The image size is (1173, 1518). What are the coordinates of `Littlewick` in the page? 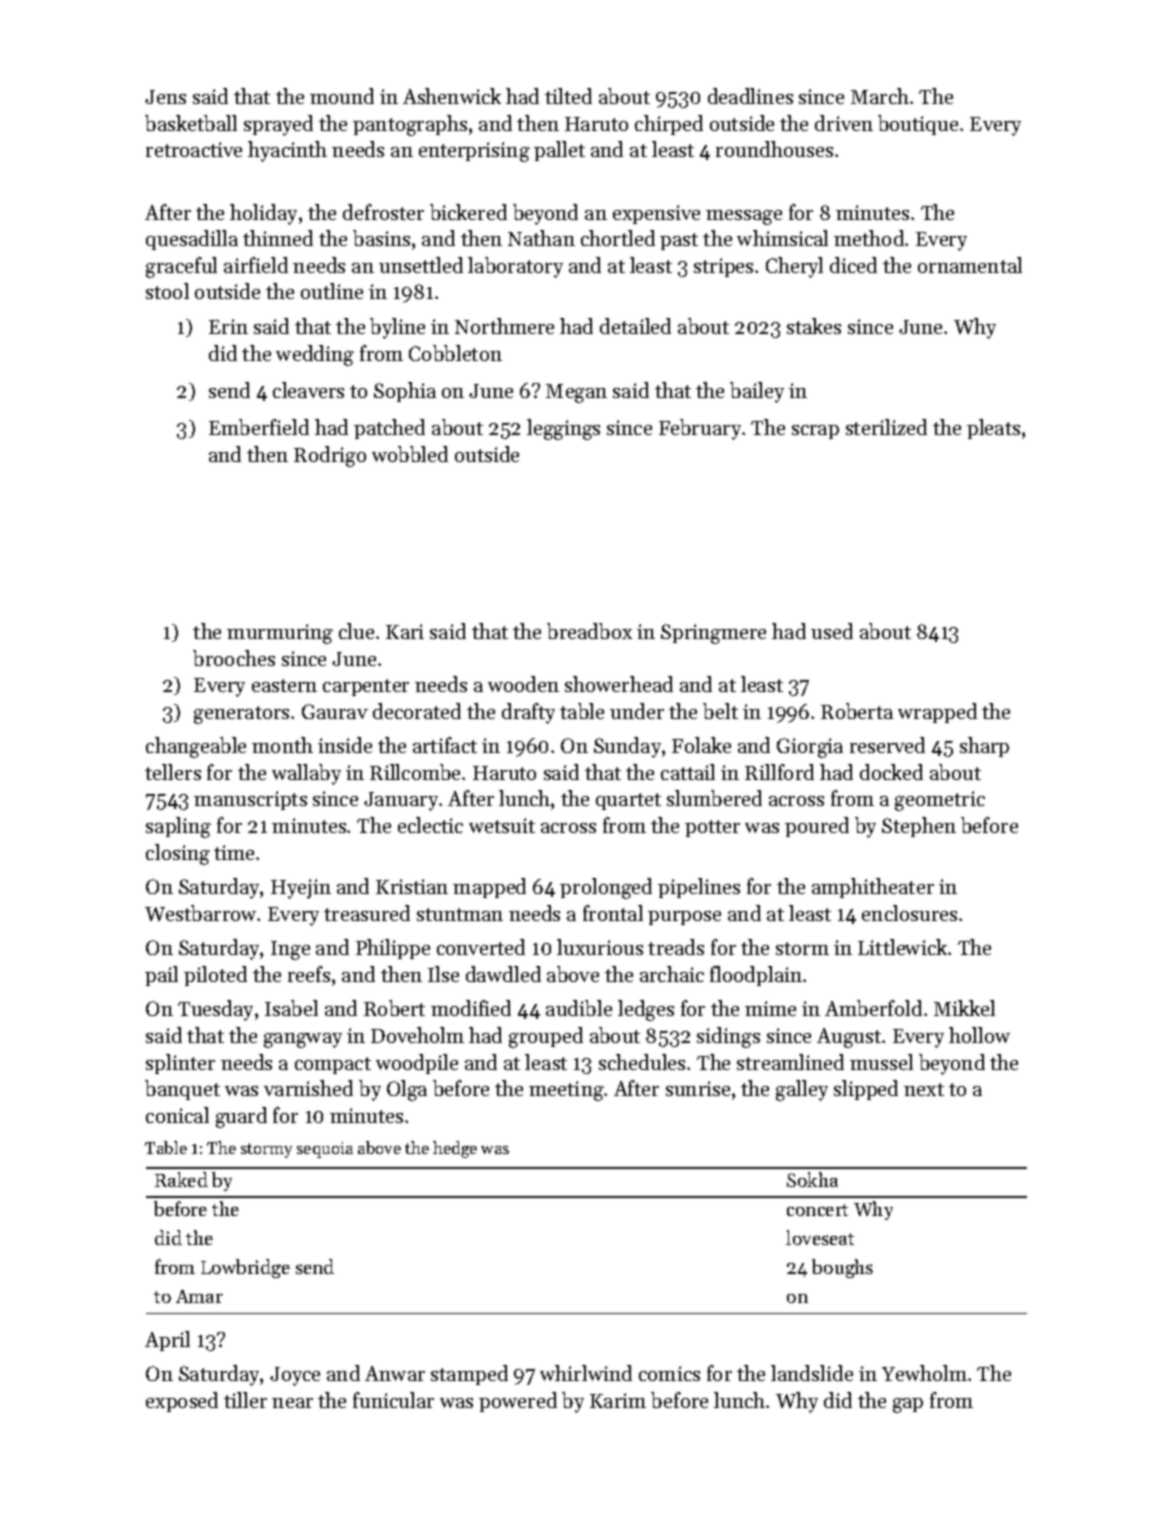 It's located at (902, 947).
